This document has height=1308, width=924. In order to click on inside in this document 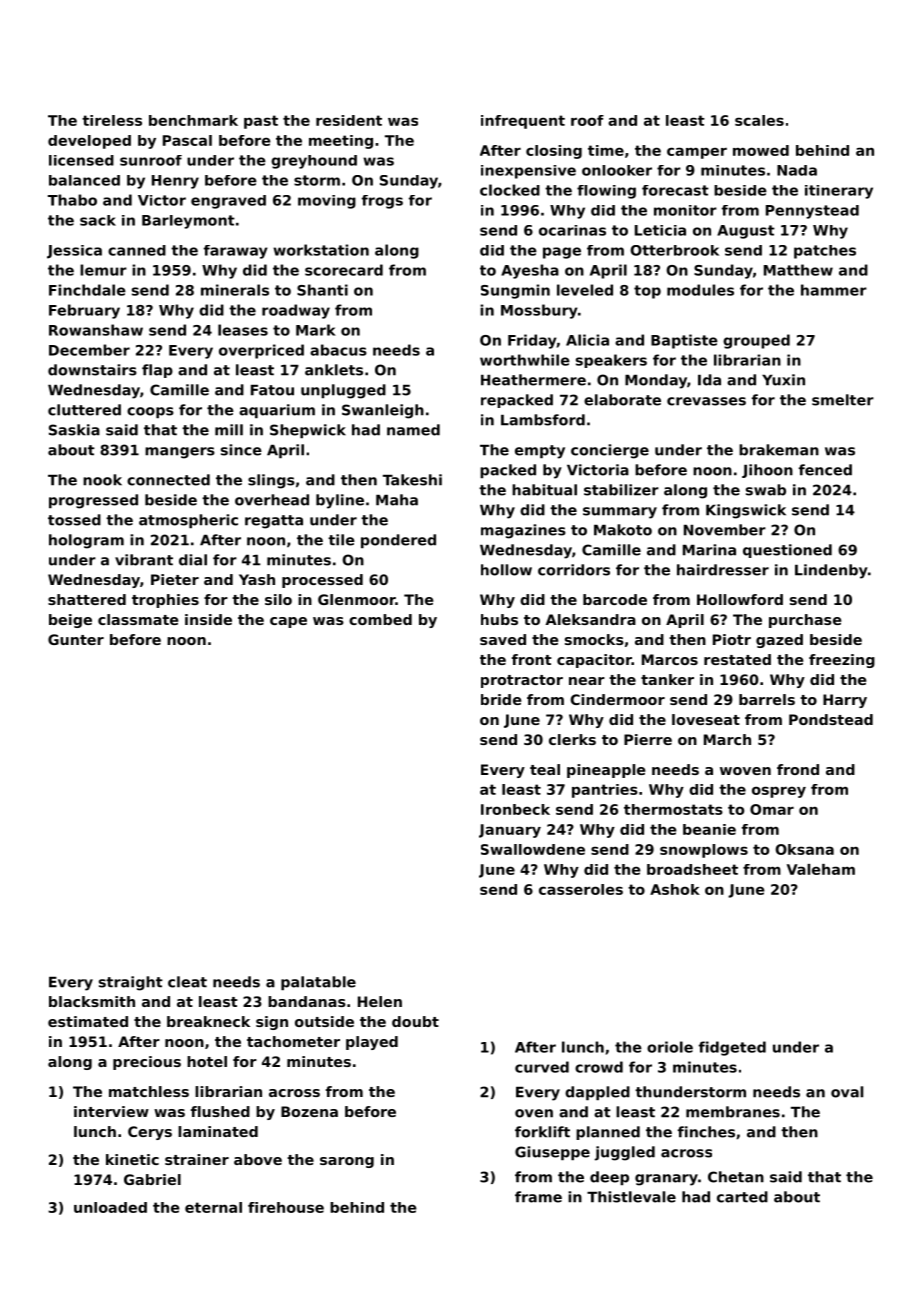, I will do `click(208, 619)`.
